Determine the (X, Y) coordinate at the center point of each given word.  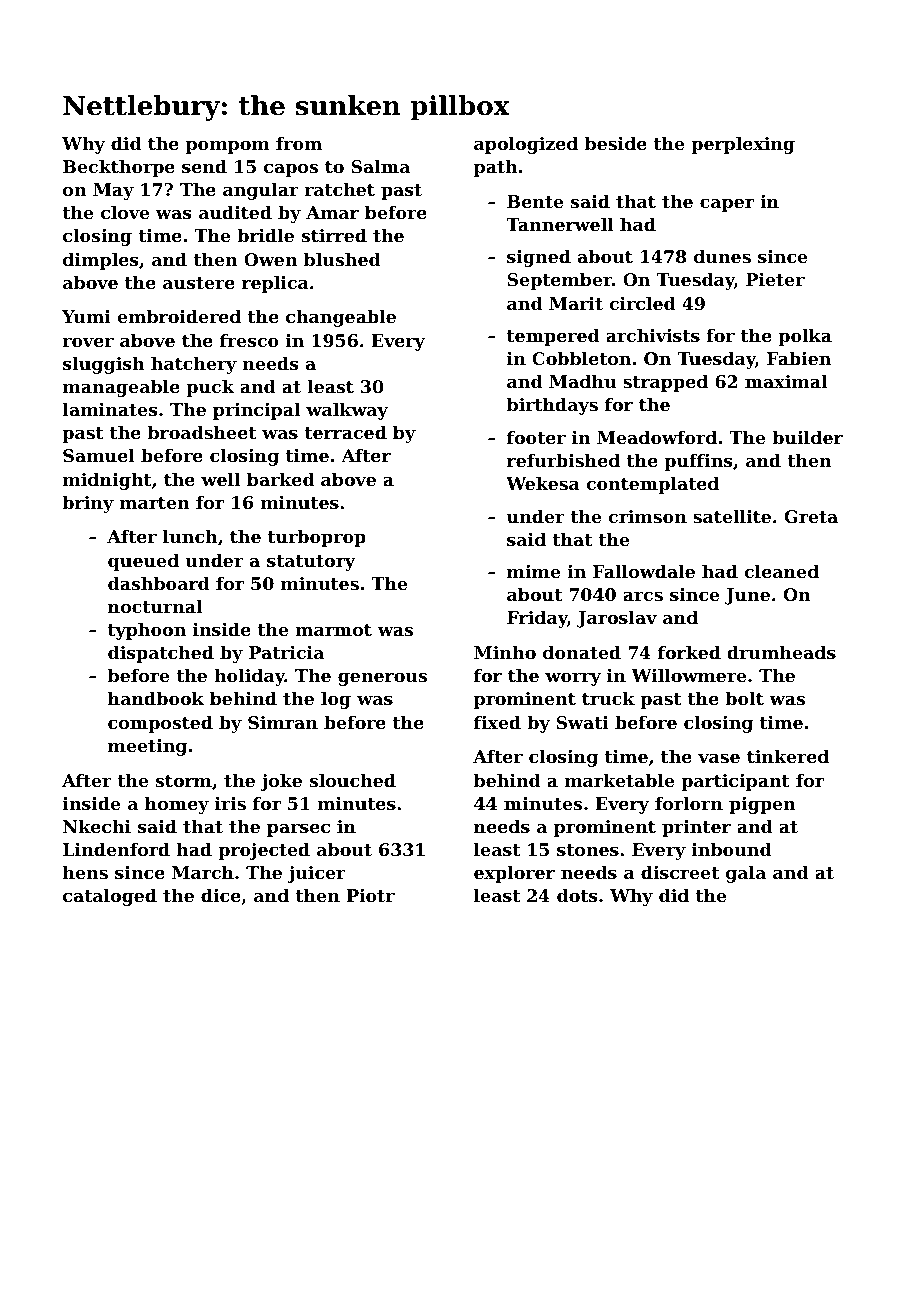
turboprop (317, 538)
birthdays (552, 406)
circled (642, 303)
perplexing (743, 145)
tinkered (788, 756)
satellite (732, 516)
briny (88, 504)
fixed (497, 722)
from (299, 143)
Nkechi (97, 826)
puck (210, 388)
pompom (228, 147)
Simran (283, 722)
